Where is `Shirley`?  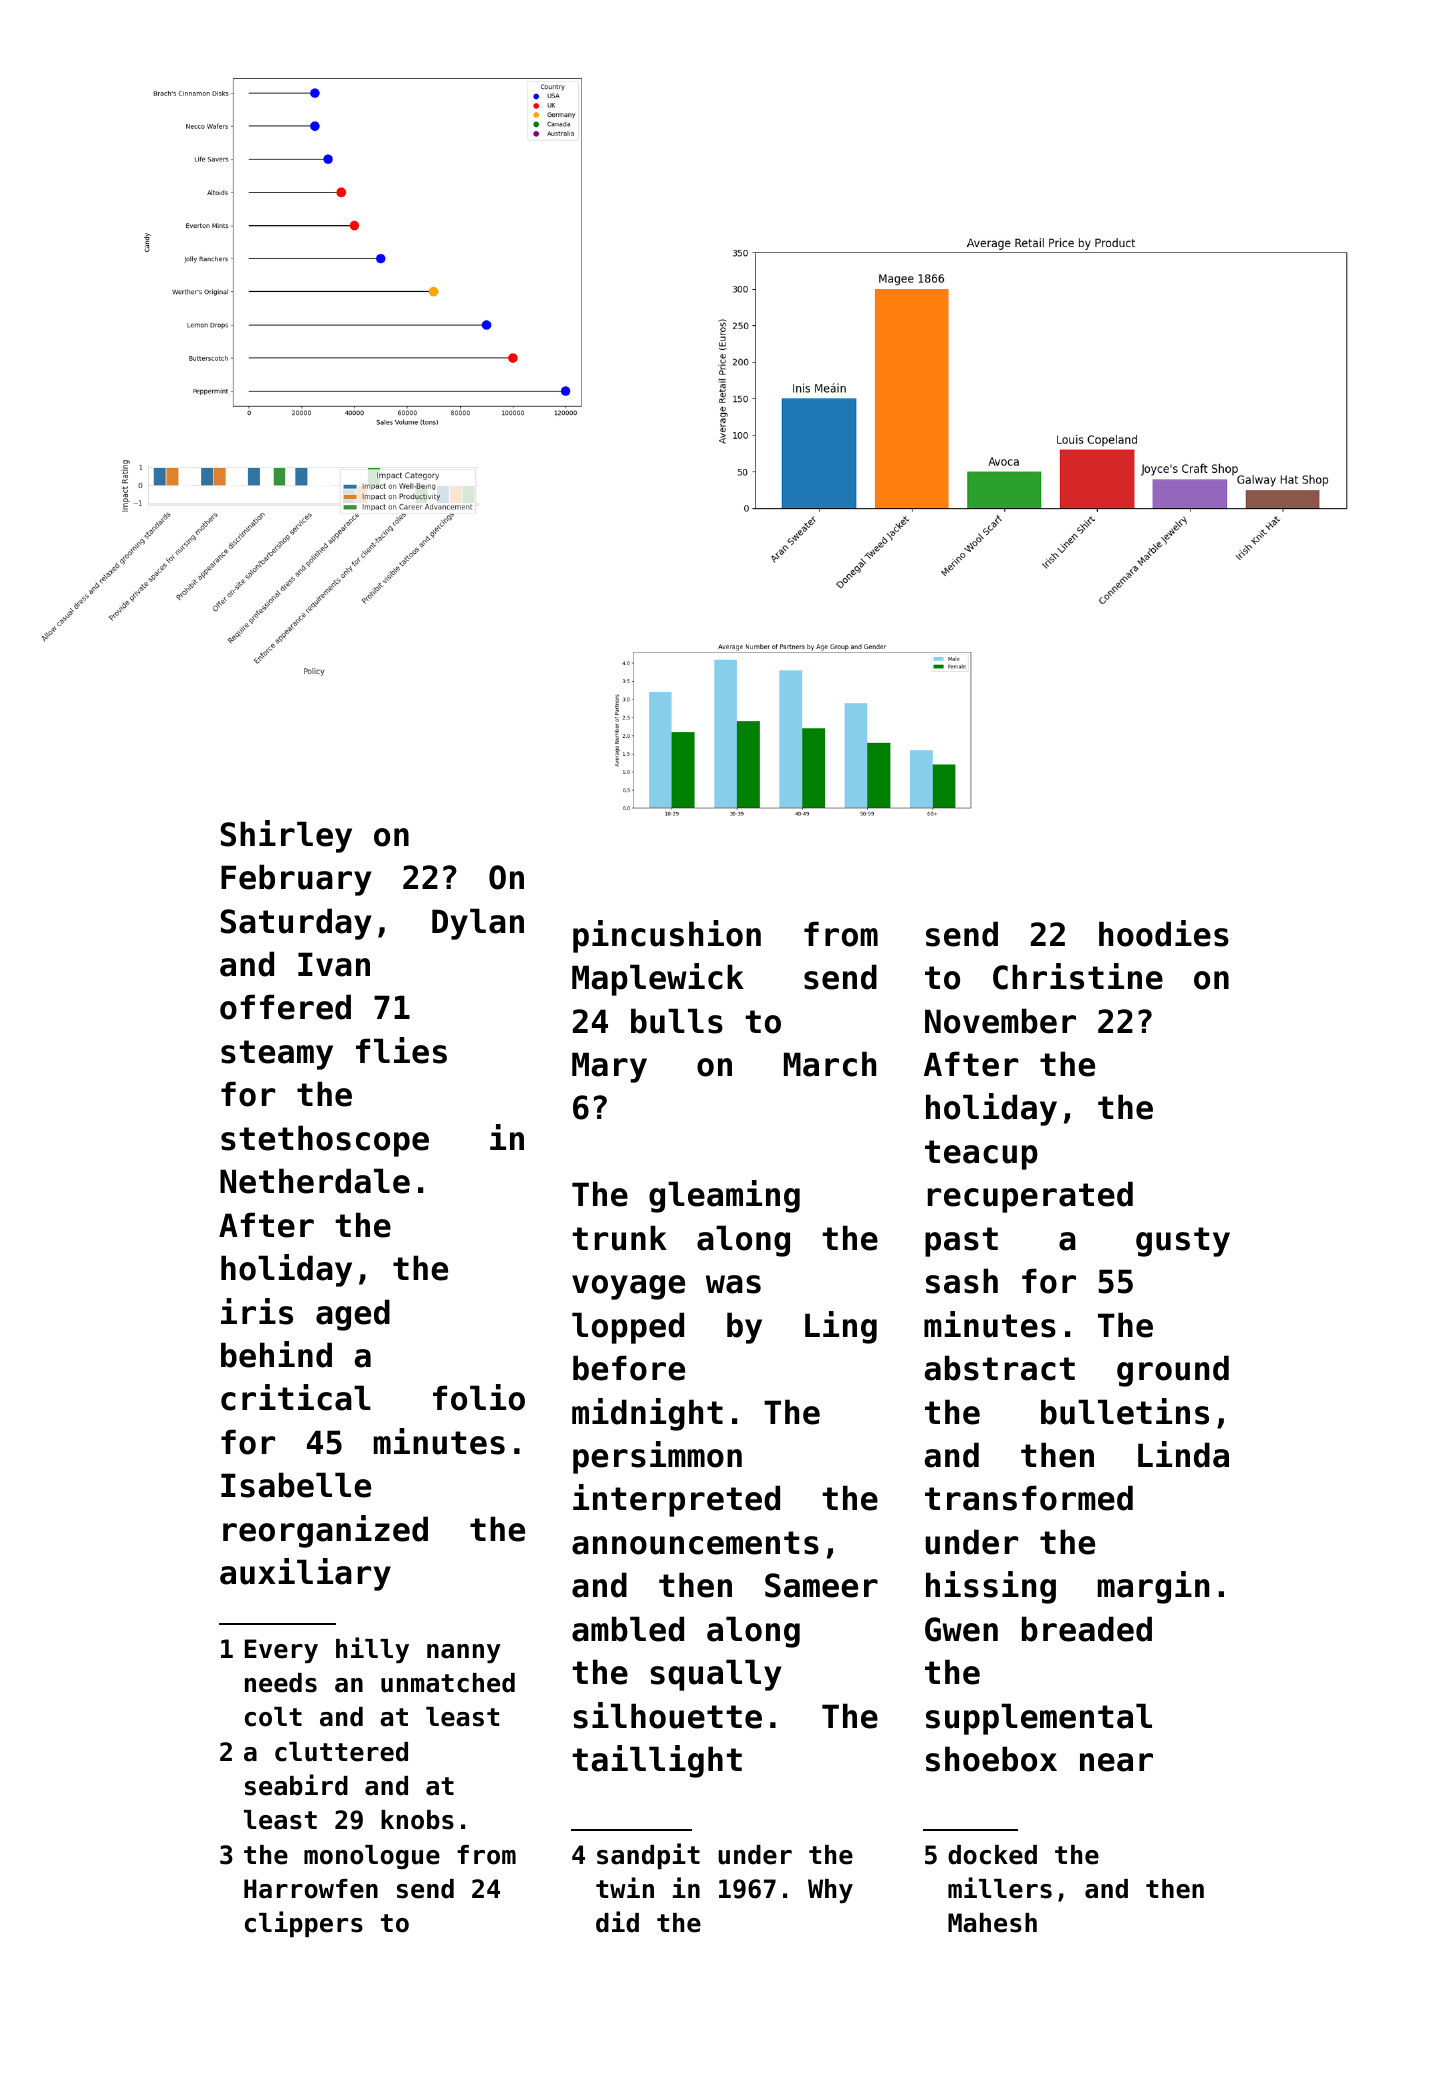
Shirley is located at coordinates (286, 836).
